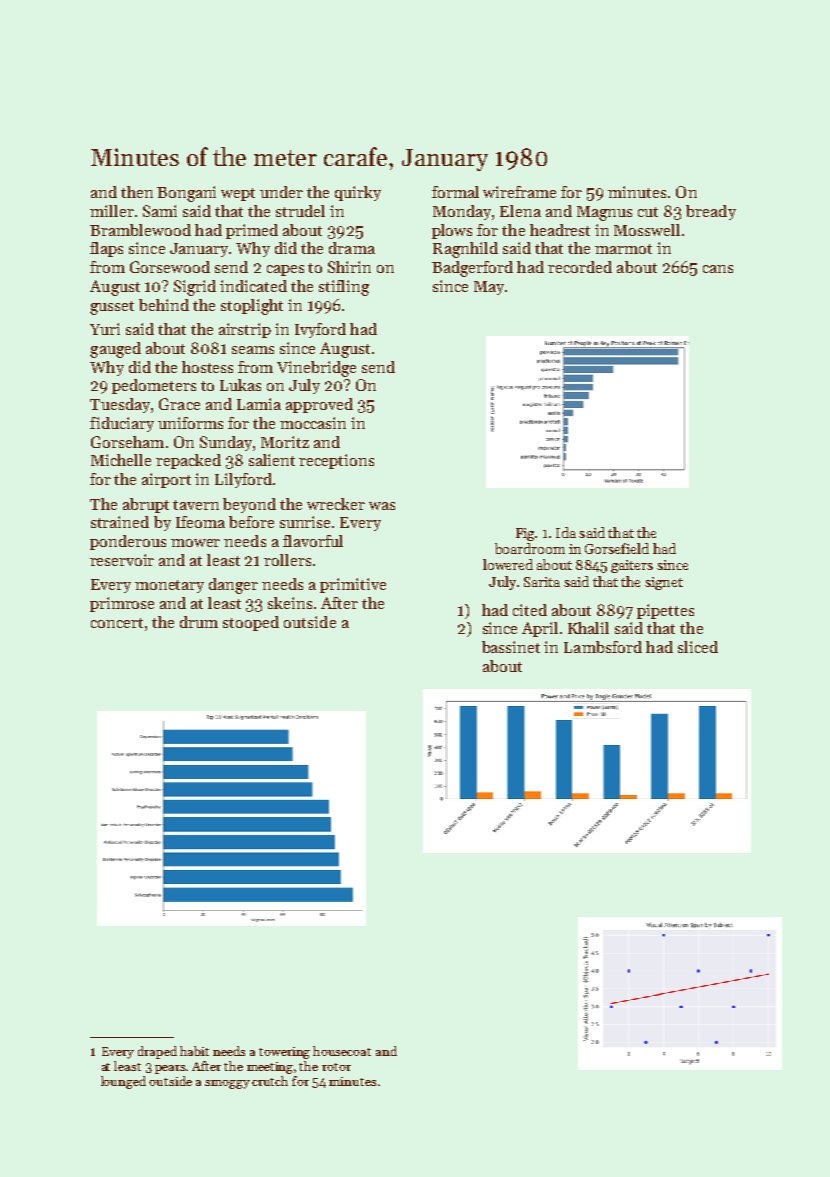 This screenshot has height=1177, width=830. What do you see at coordinates (194, 1051) in the screenshot?
I see `habit` at bounding box center [194, 1051].
